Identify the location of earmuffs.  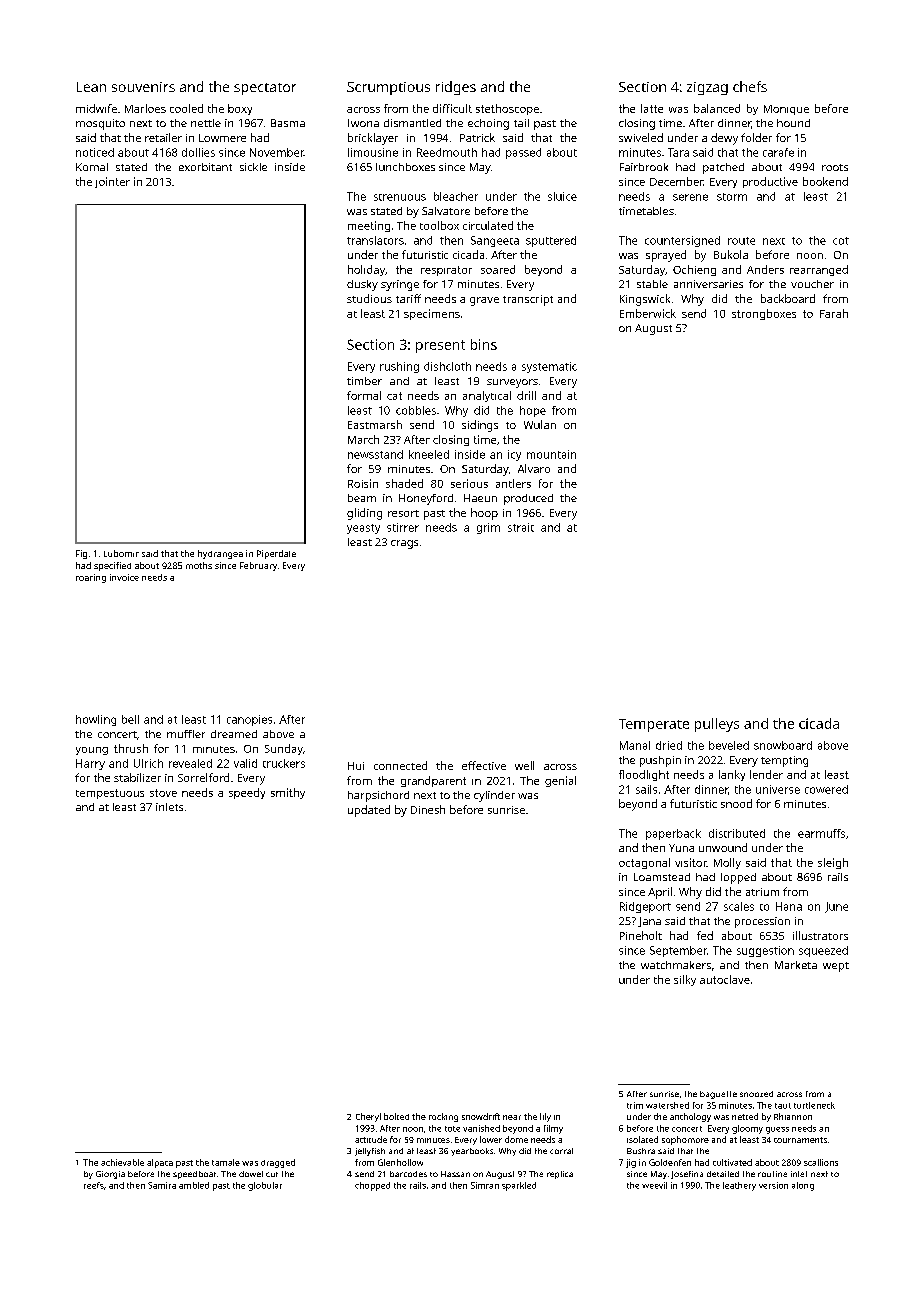
(821, 833).
